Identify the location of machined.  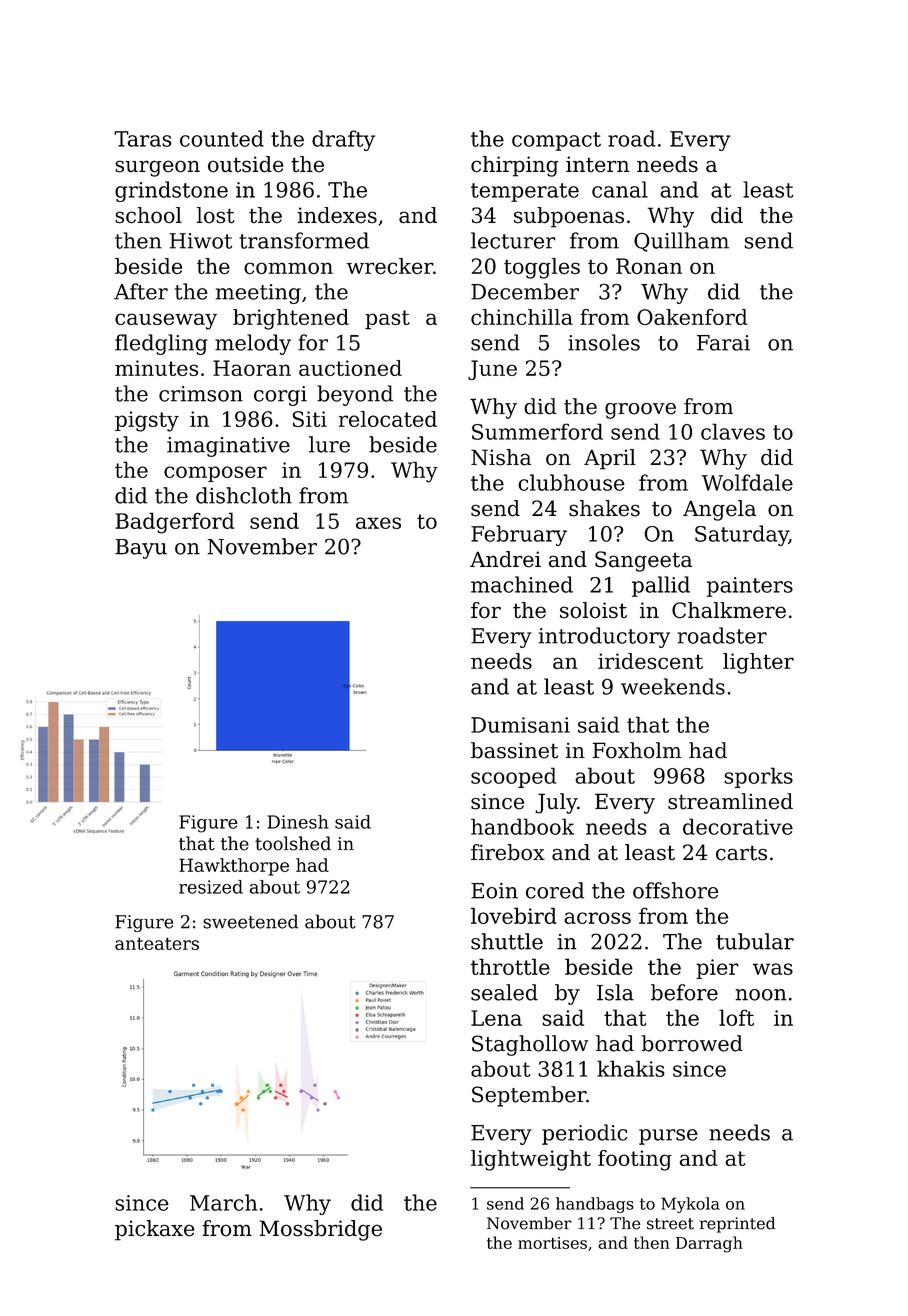
(522, 584).
